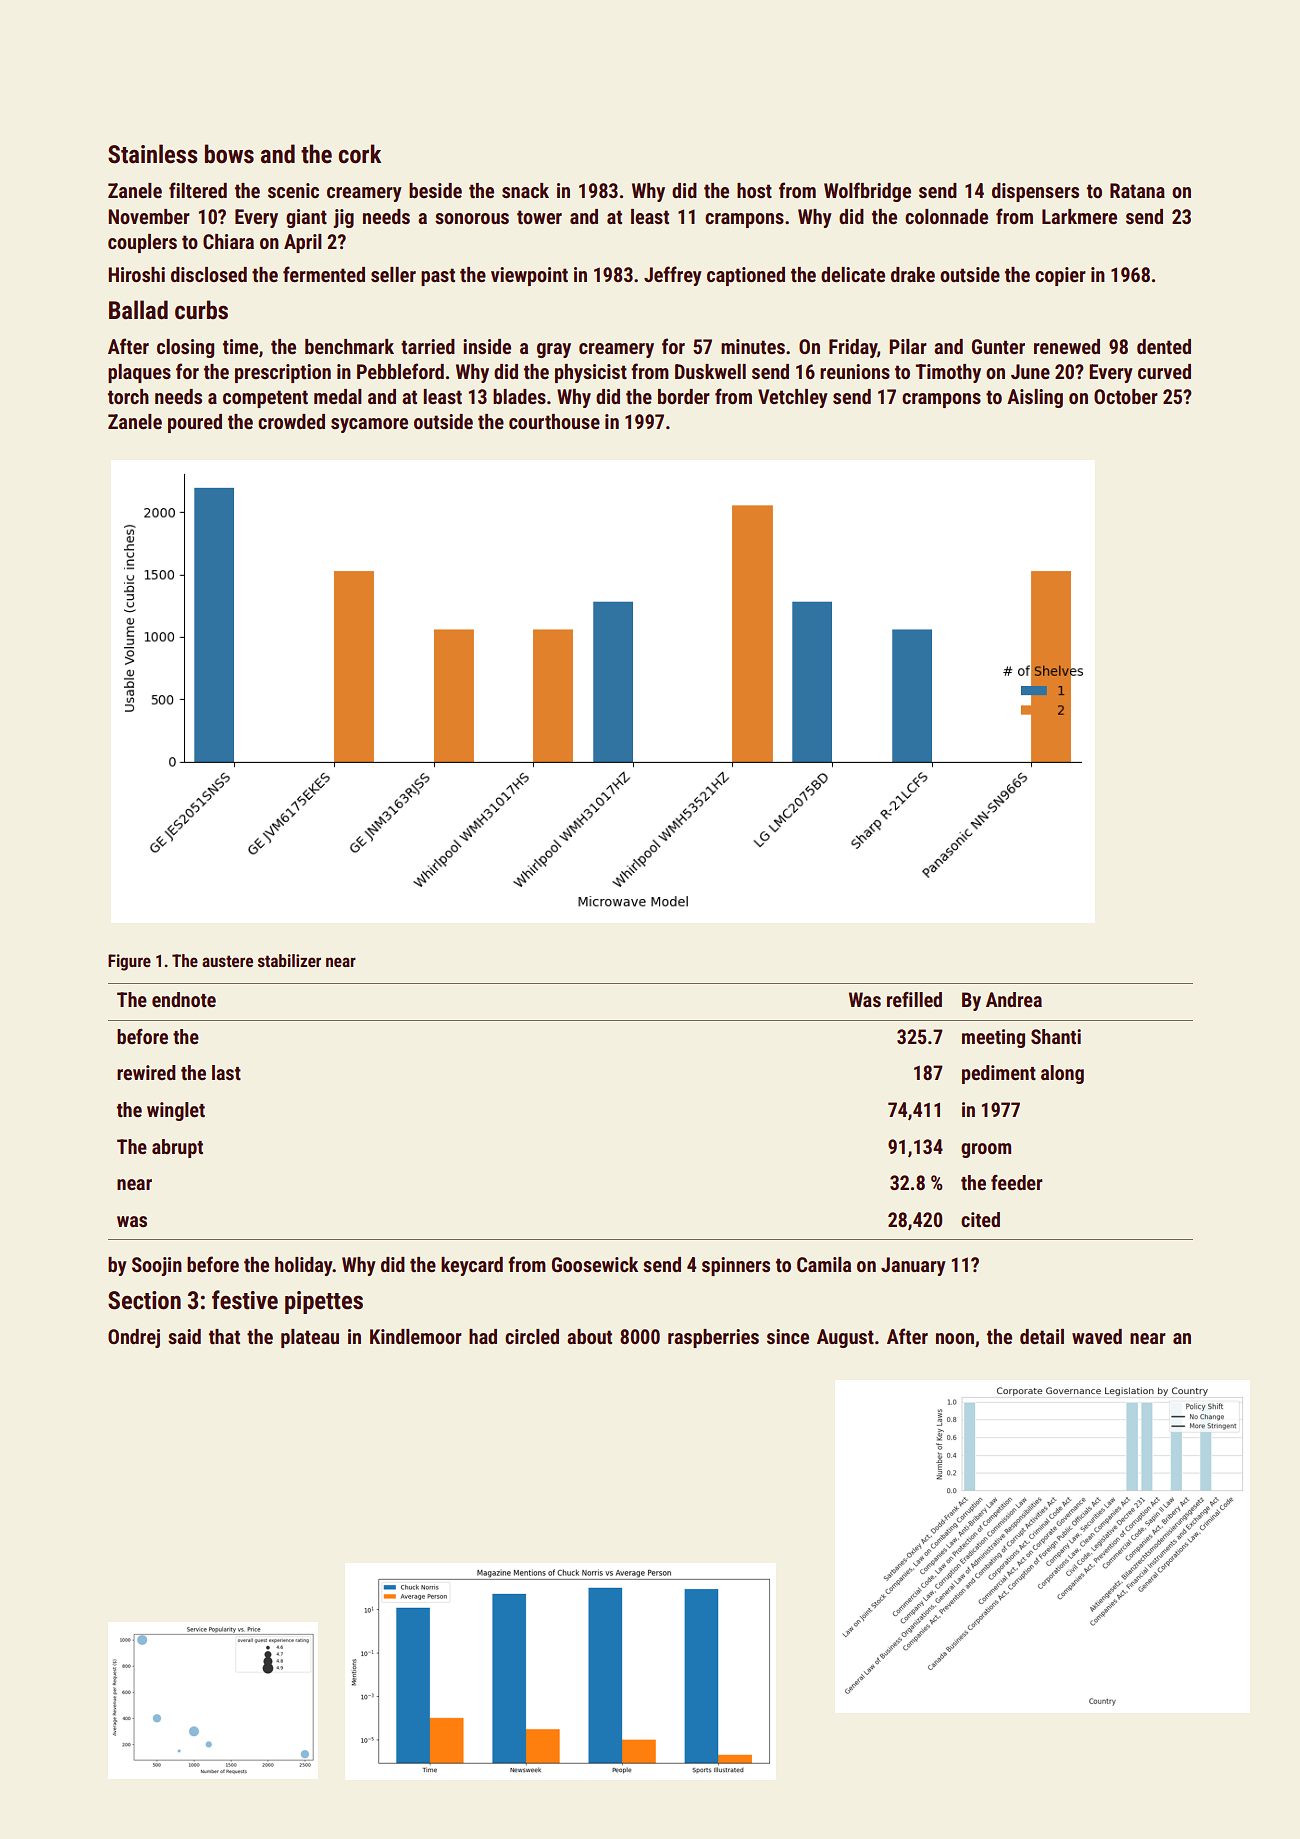 The width and height of the screenshot is (1300, 1839). What do you see at coordinates (1035, 398) in the screenshot?
I see `Aisling` at bounding box center [1035, 398].
